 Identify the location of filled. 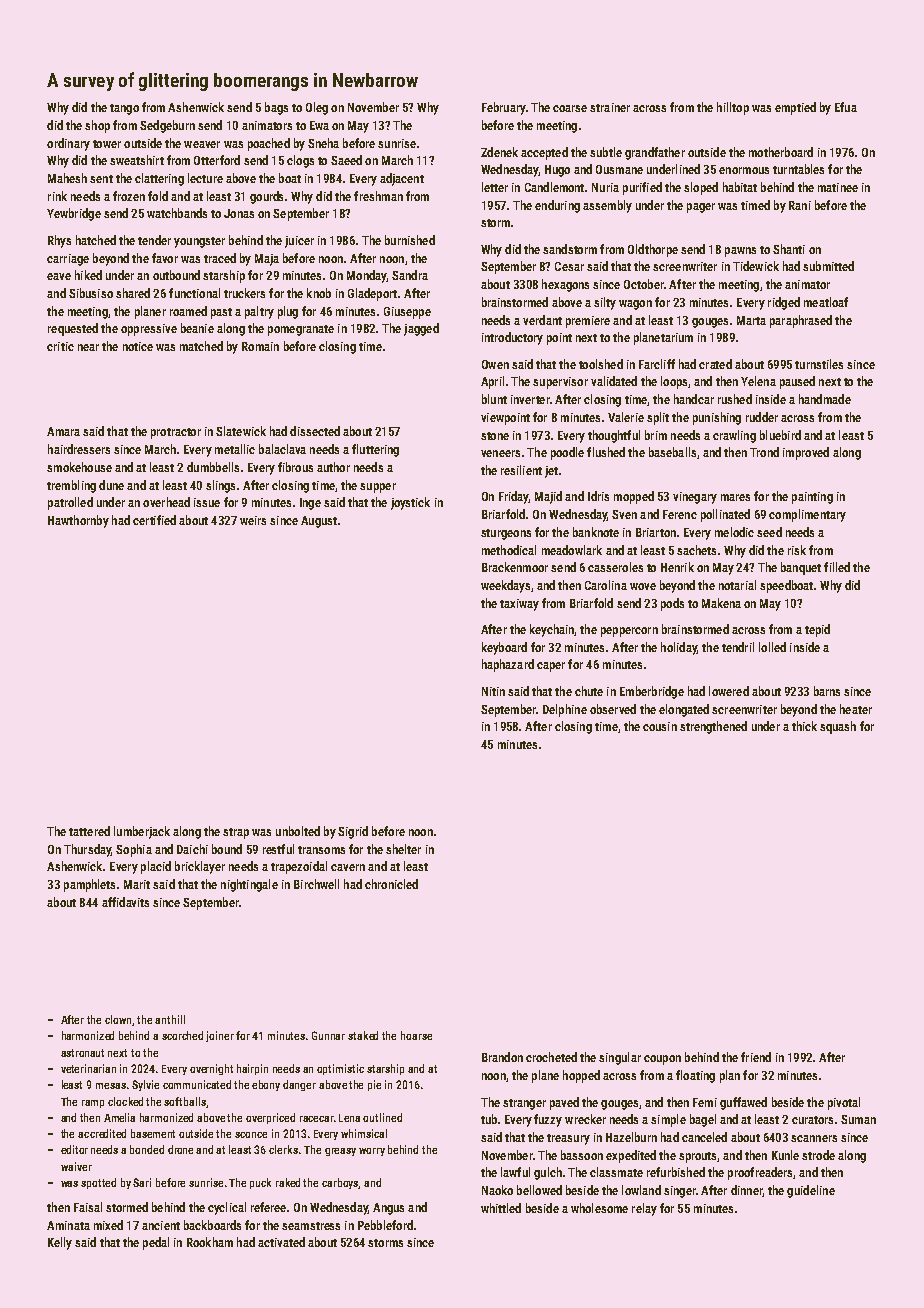
(837, 567).
